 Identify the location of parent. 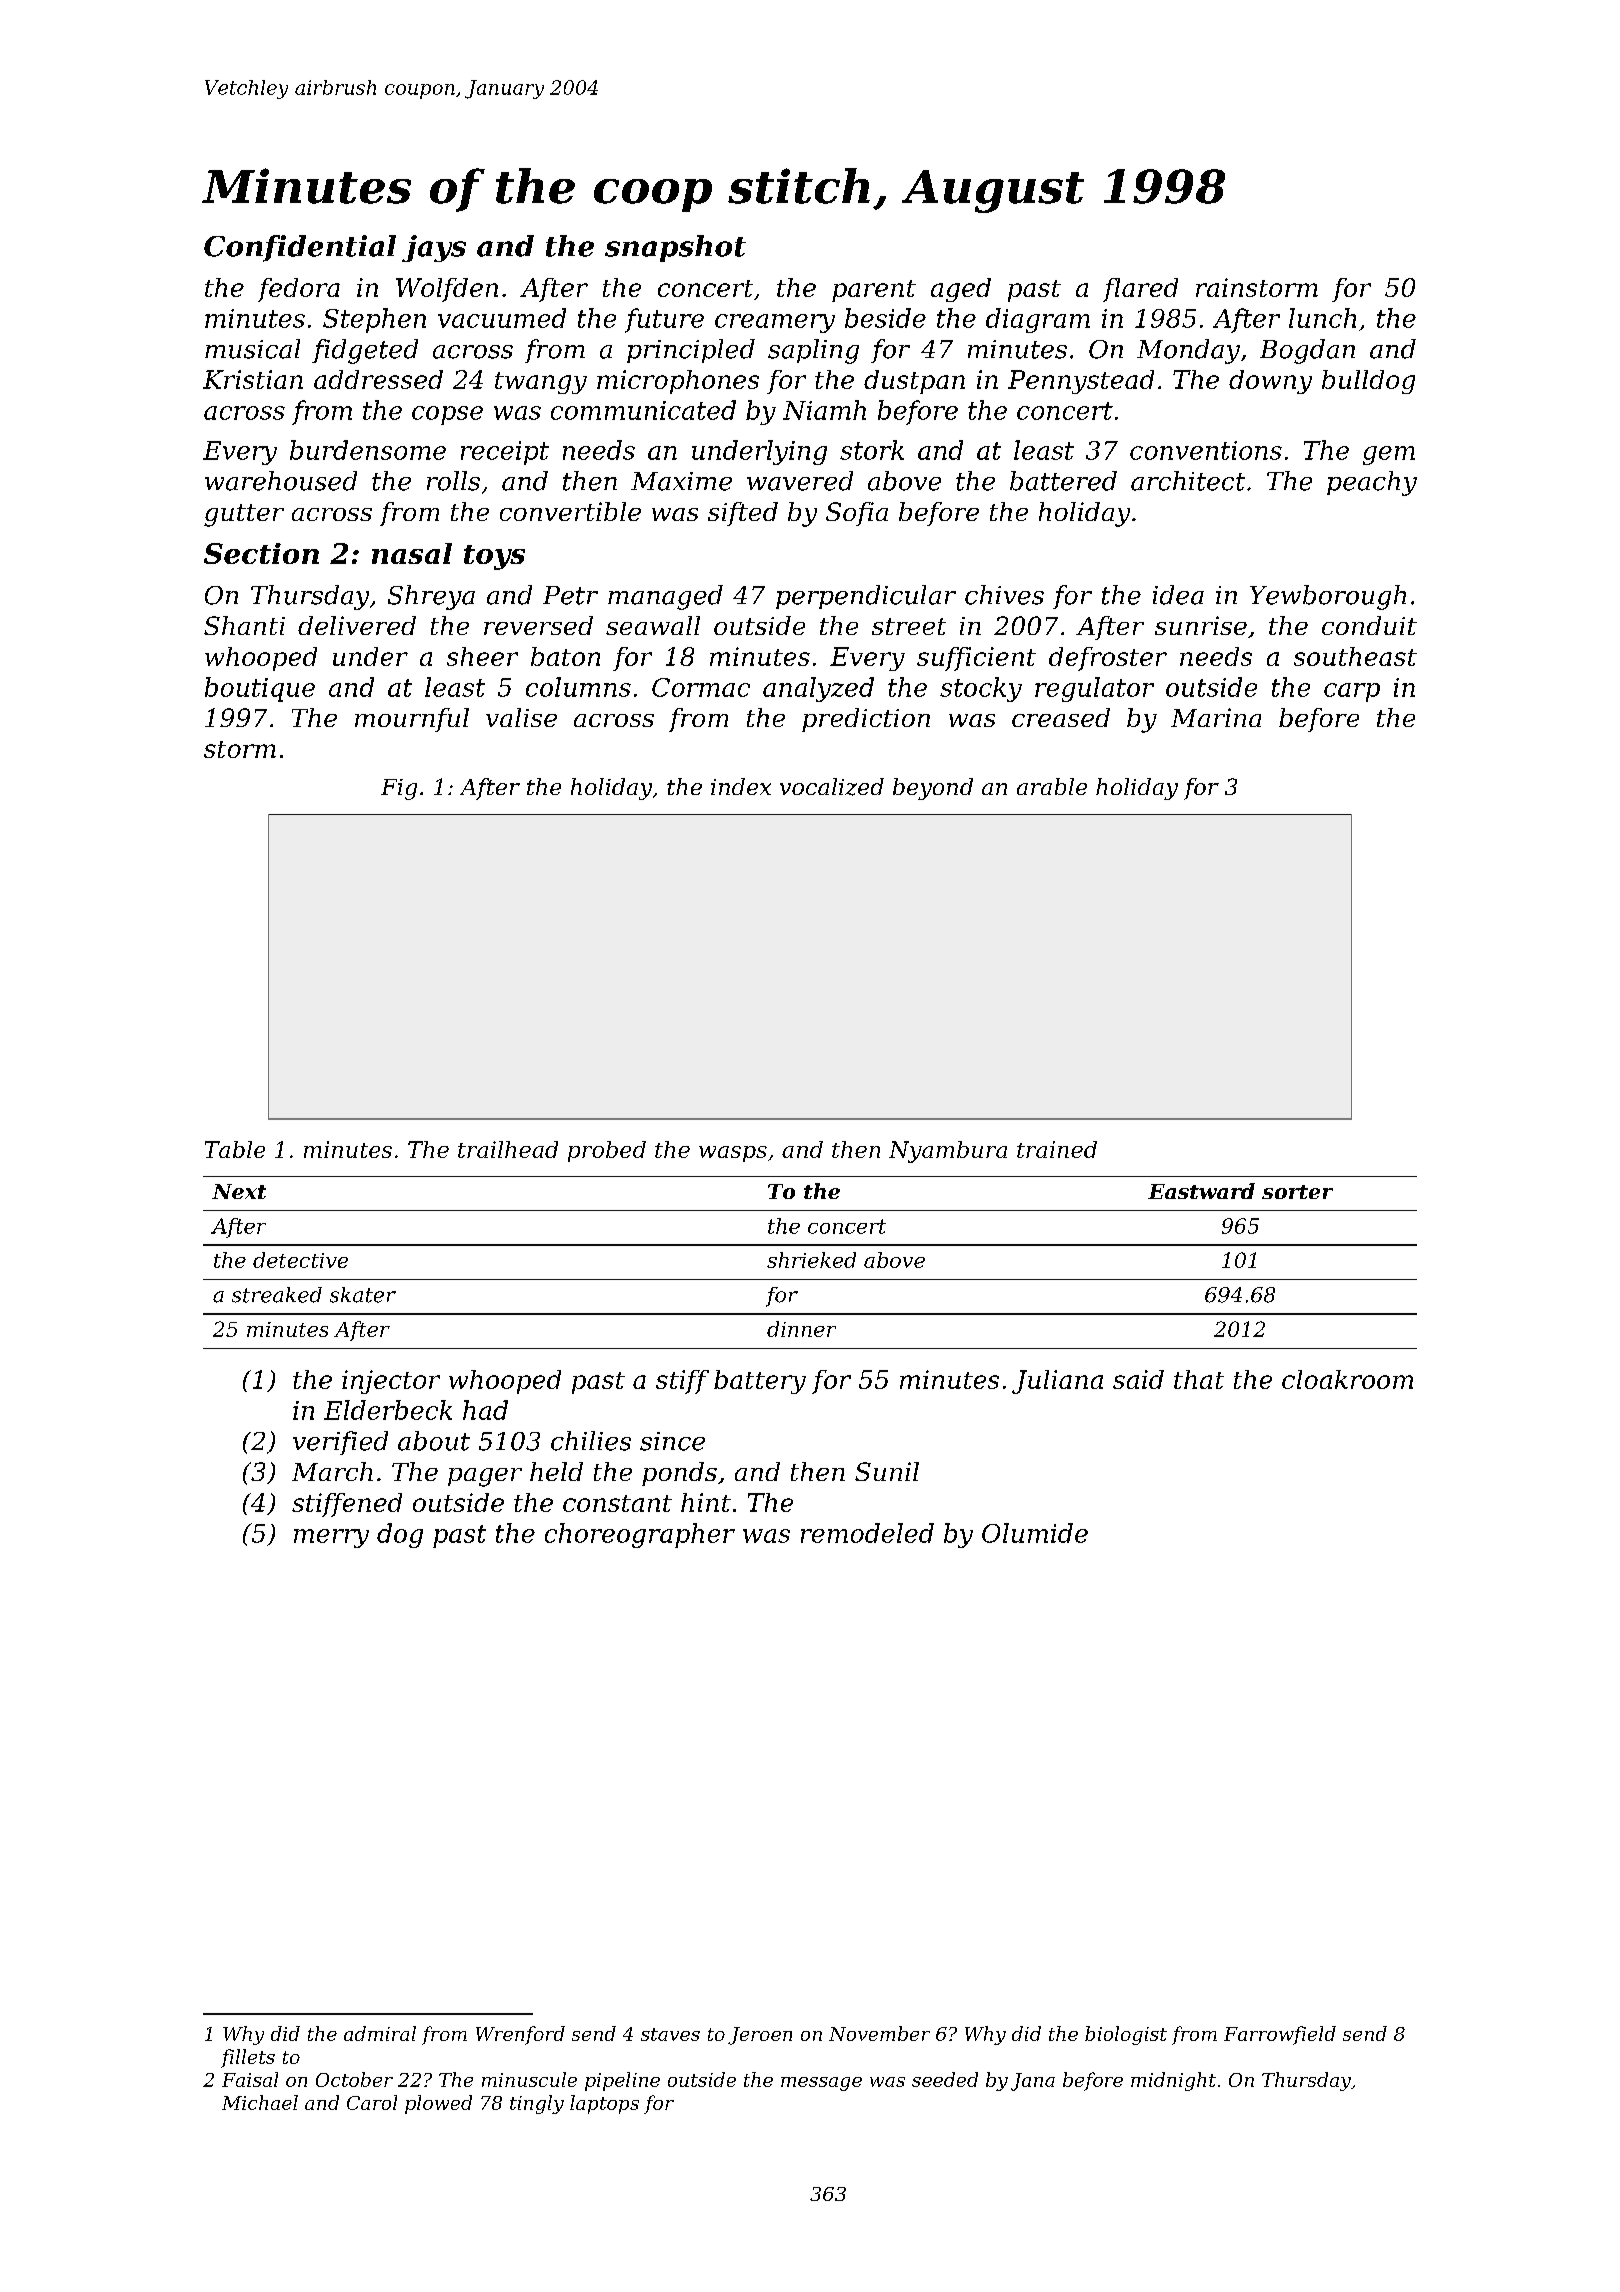
(874, 291).
